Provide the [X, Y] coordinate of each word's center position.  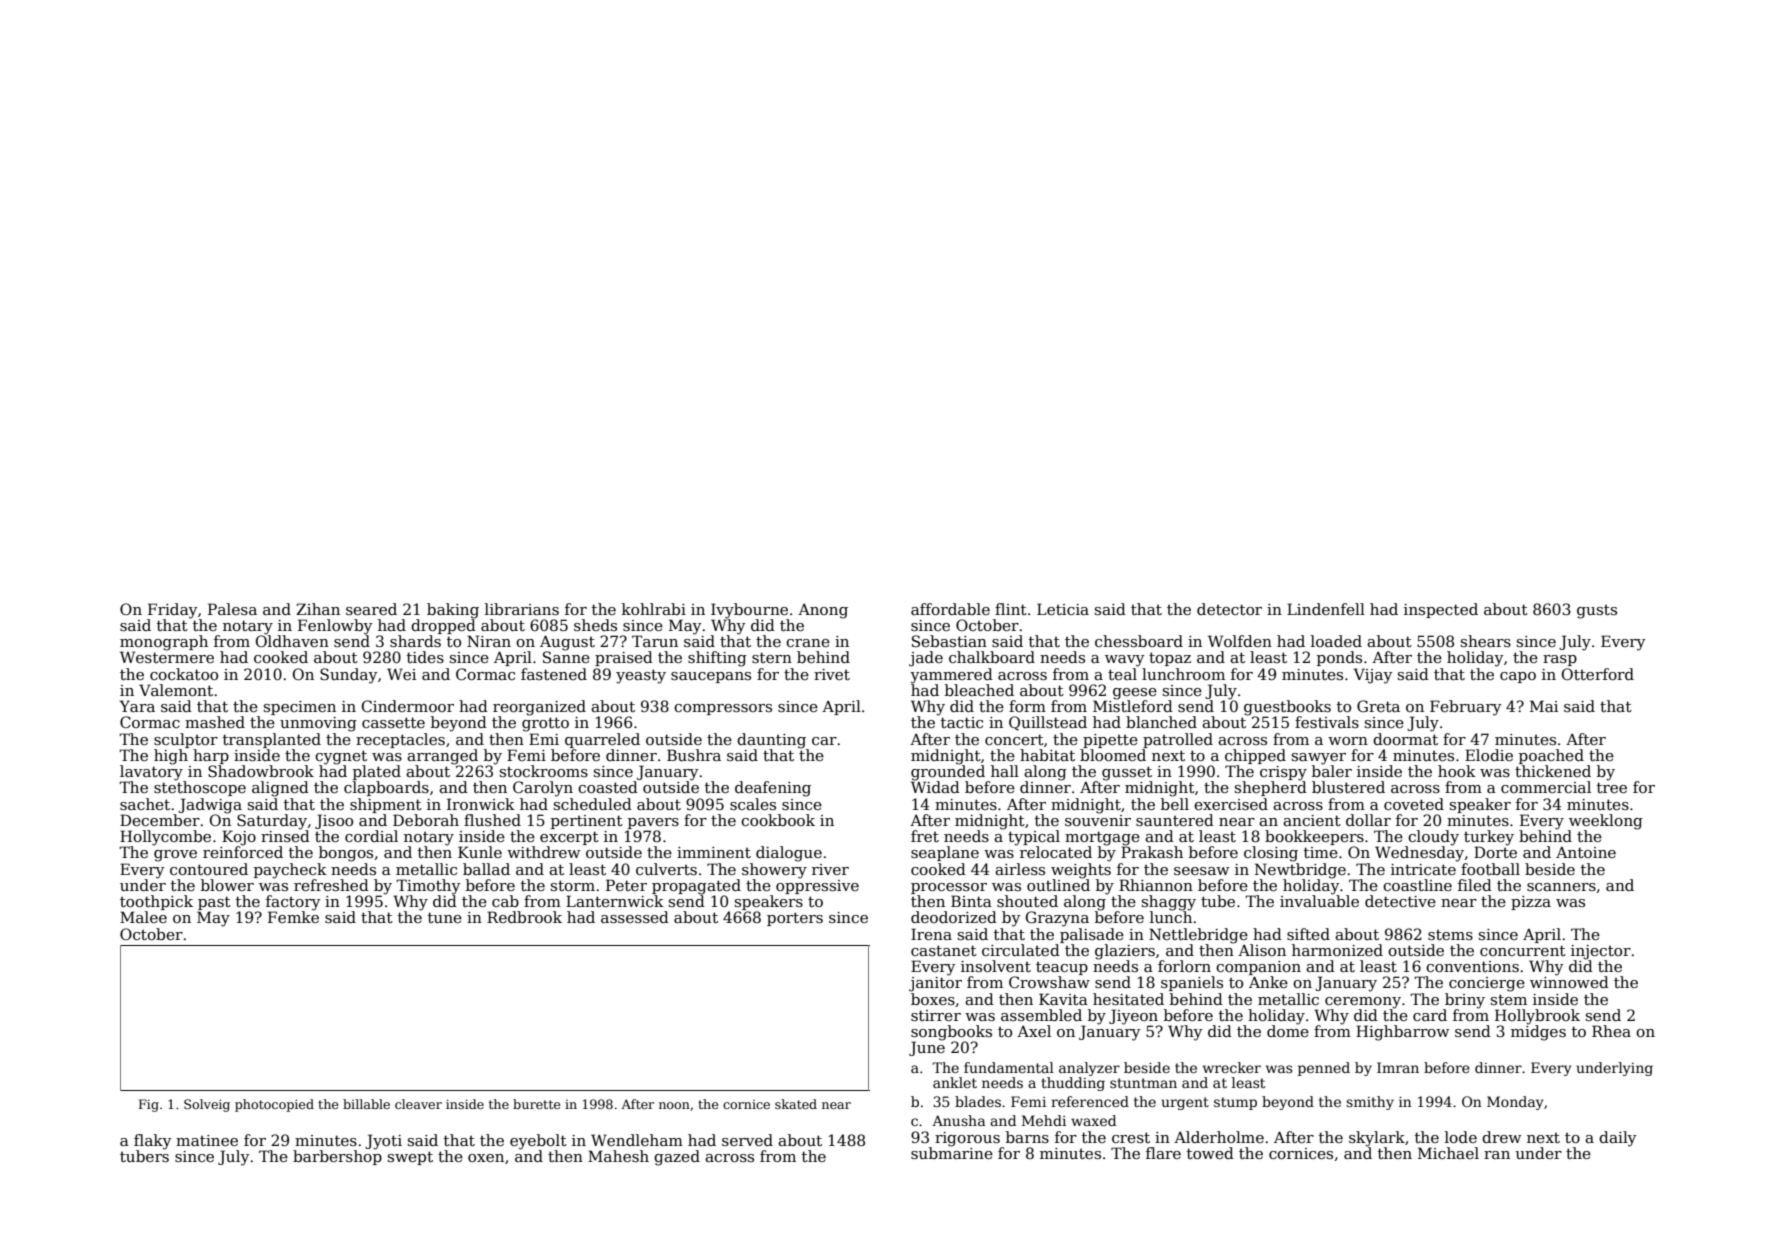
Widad [935, 787]
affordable [950, 609]
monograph [164, 643]
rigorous [967, 1139]
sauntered [1175, 820]
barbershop [337, 1157]
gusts [1597, 612]
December [160, 820]
